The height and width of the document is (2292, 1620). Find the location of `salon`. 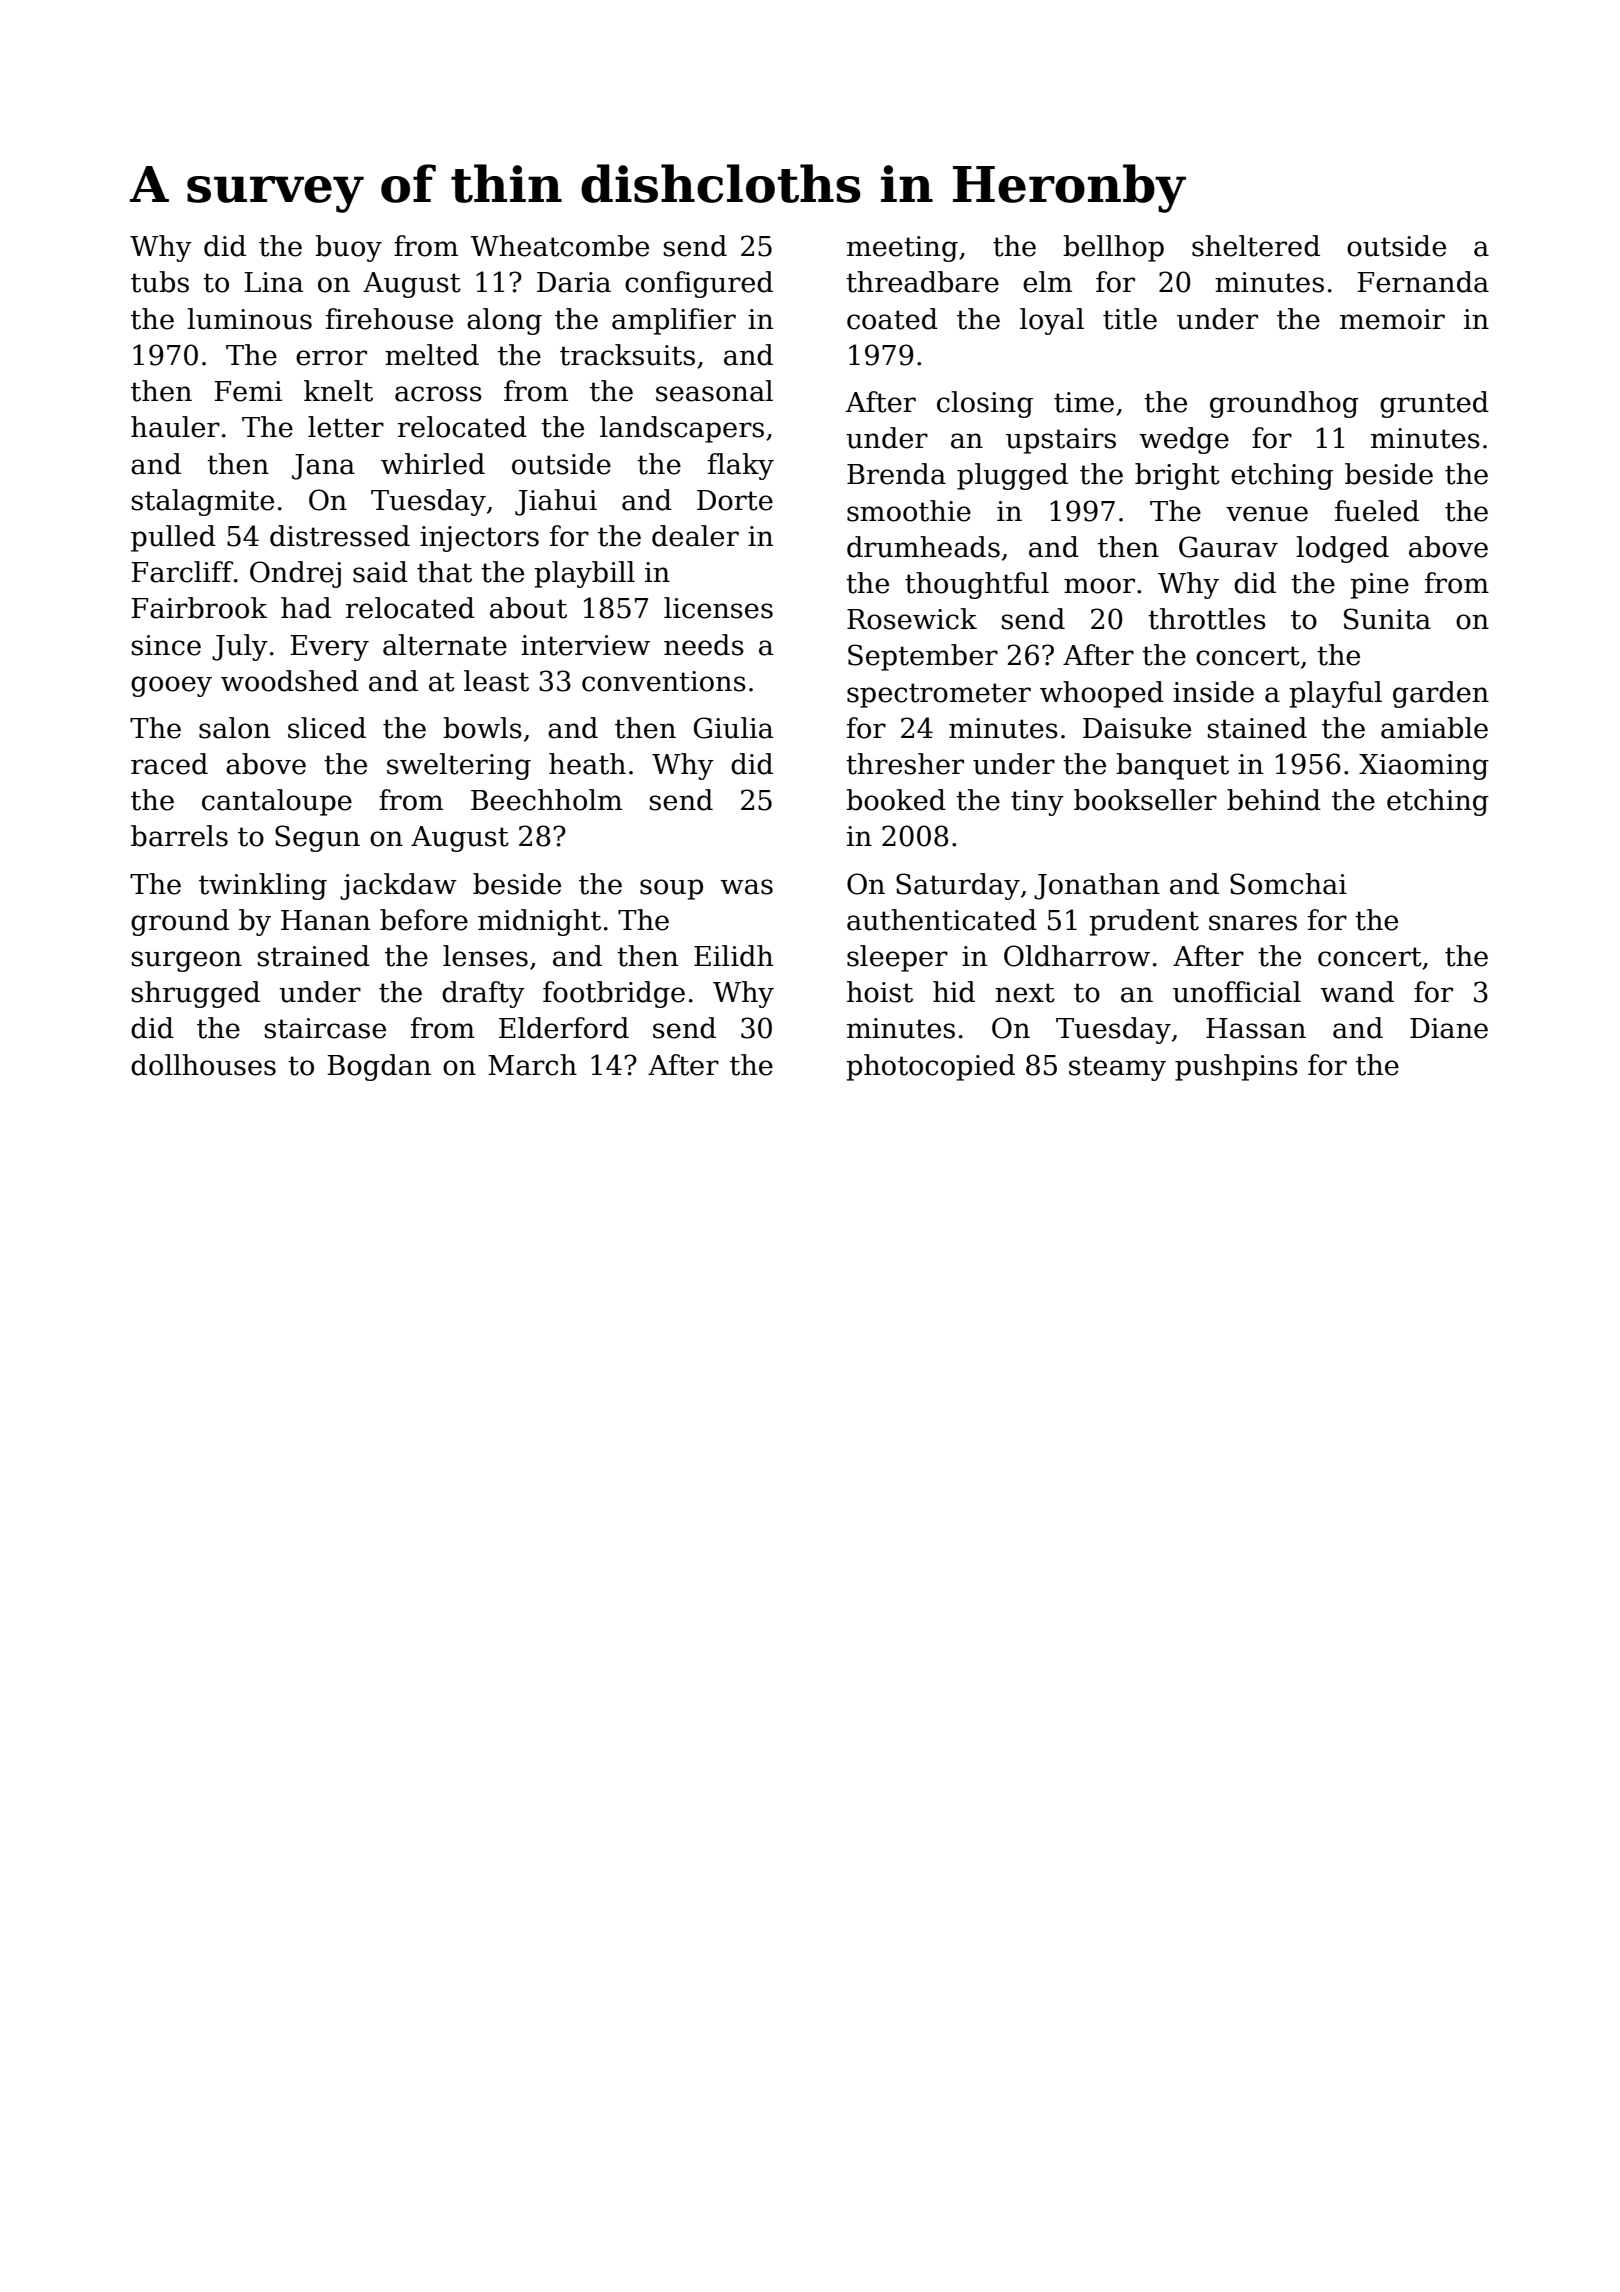

salon is located at coordinates (234, 728).
